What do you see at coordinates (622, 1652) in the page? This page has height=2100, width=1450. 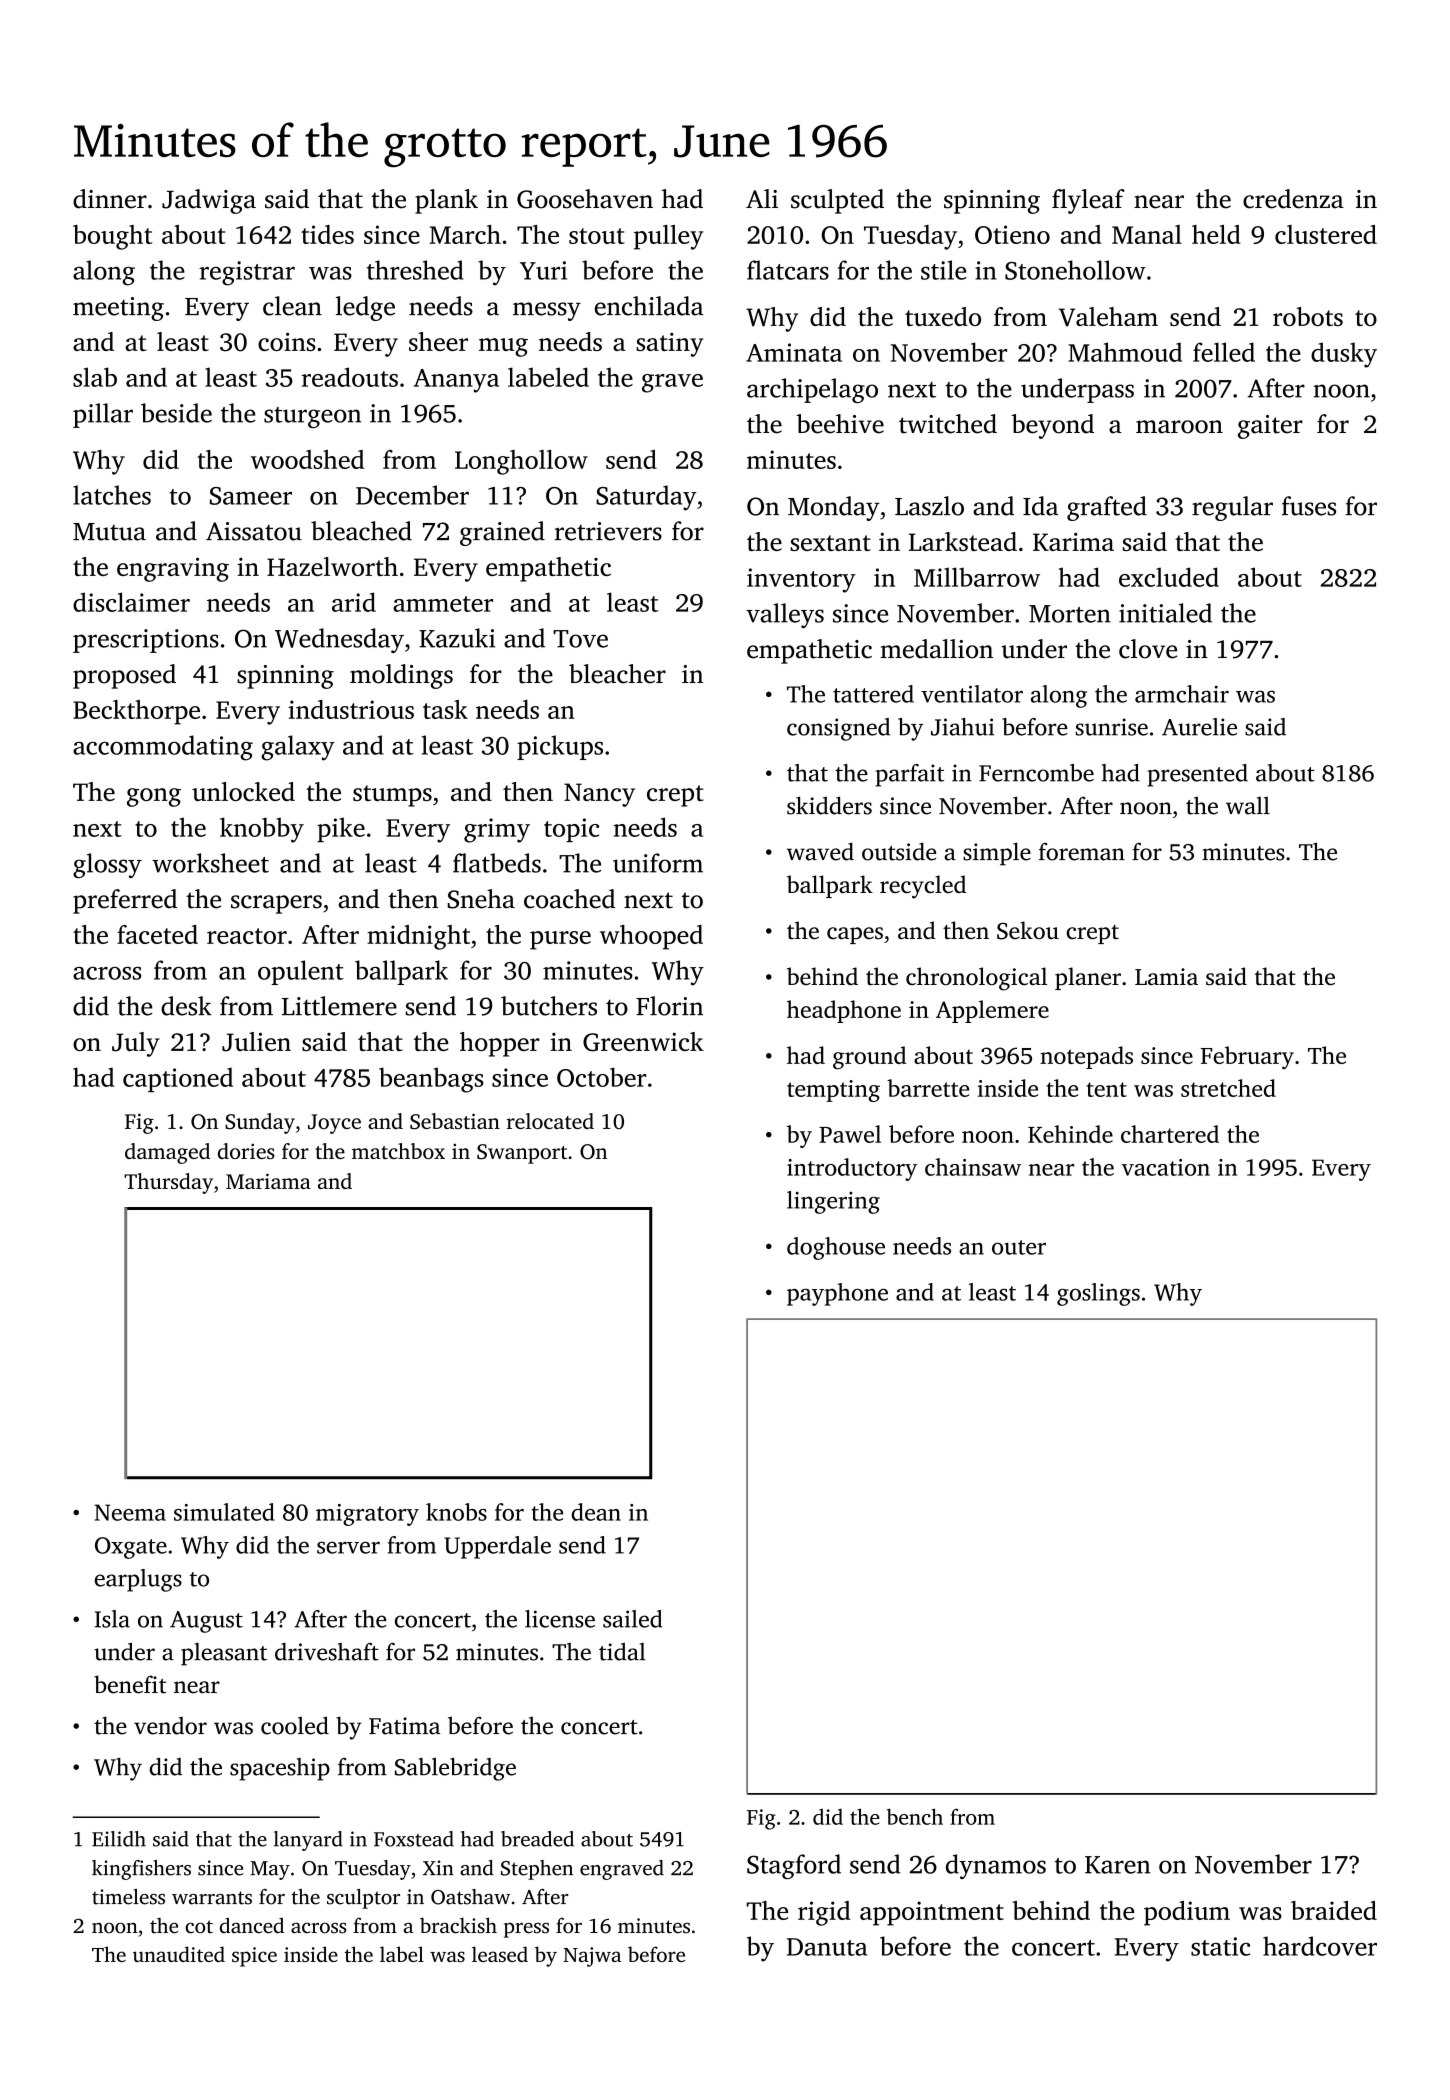 I see `tidal` at bounding box center [622, 1652].
